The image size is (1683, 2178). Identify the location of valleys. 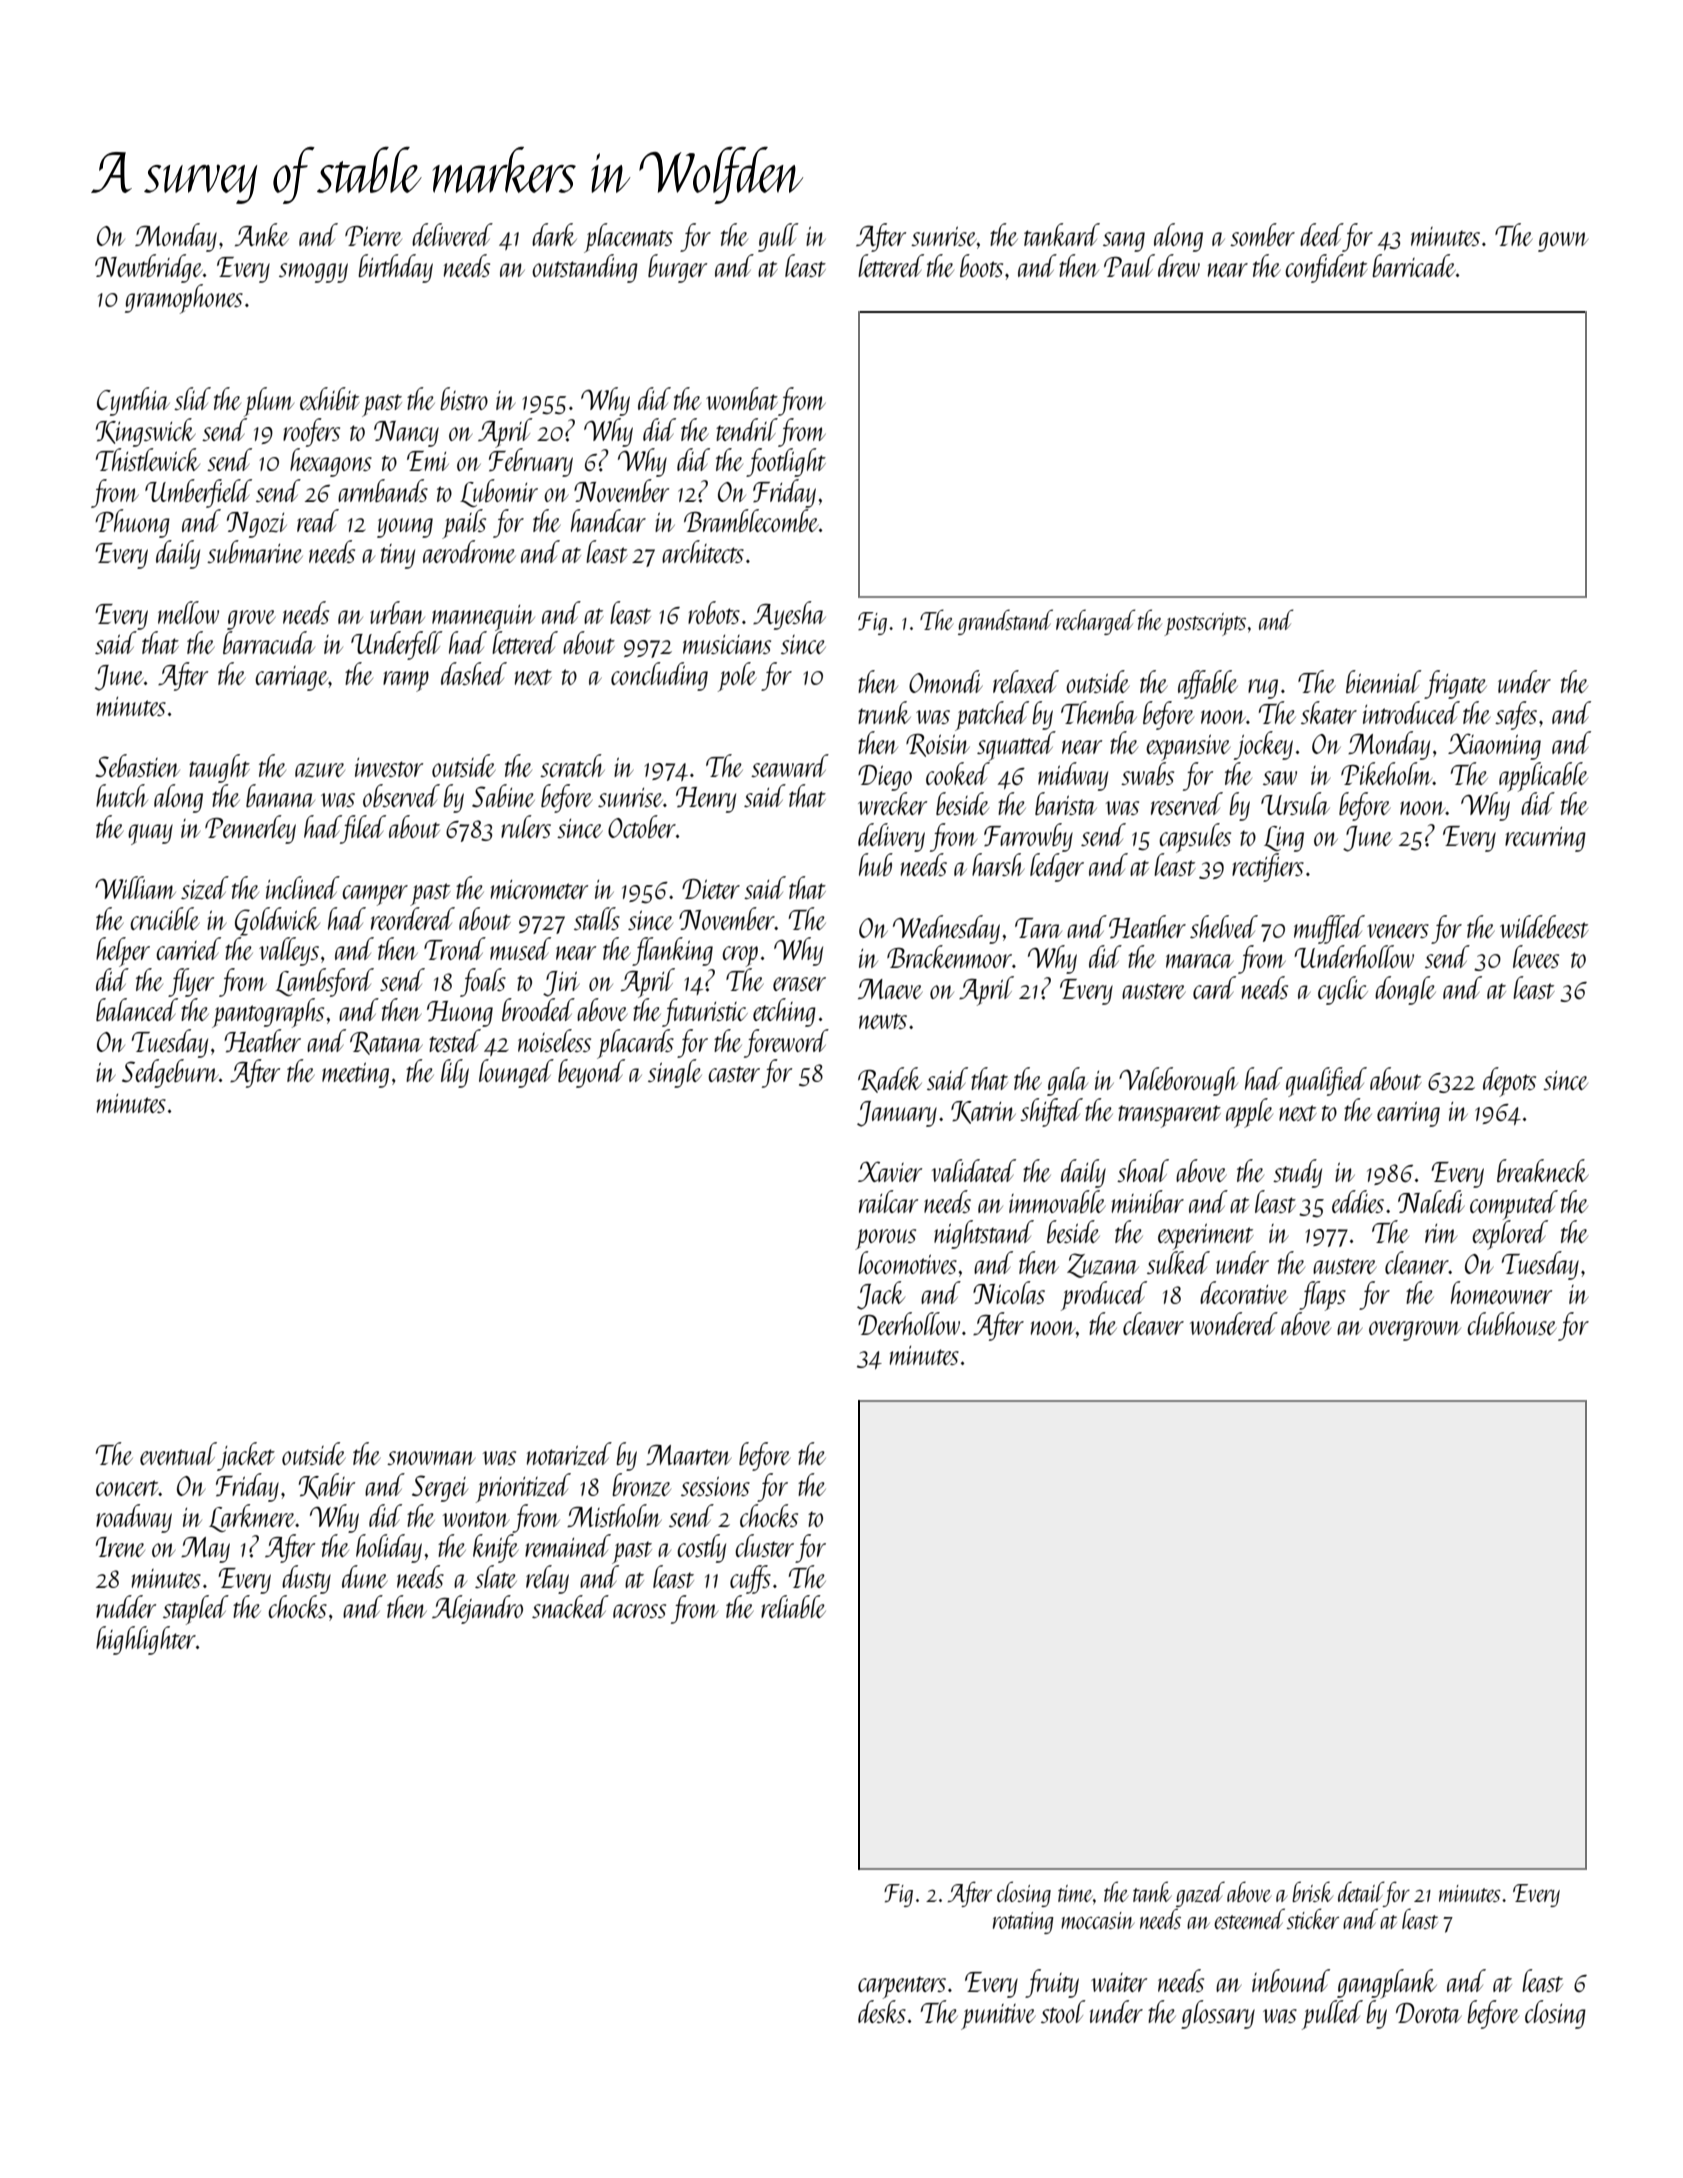
(289, 951).
